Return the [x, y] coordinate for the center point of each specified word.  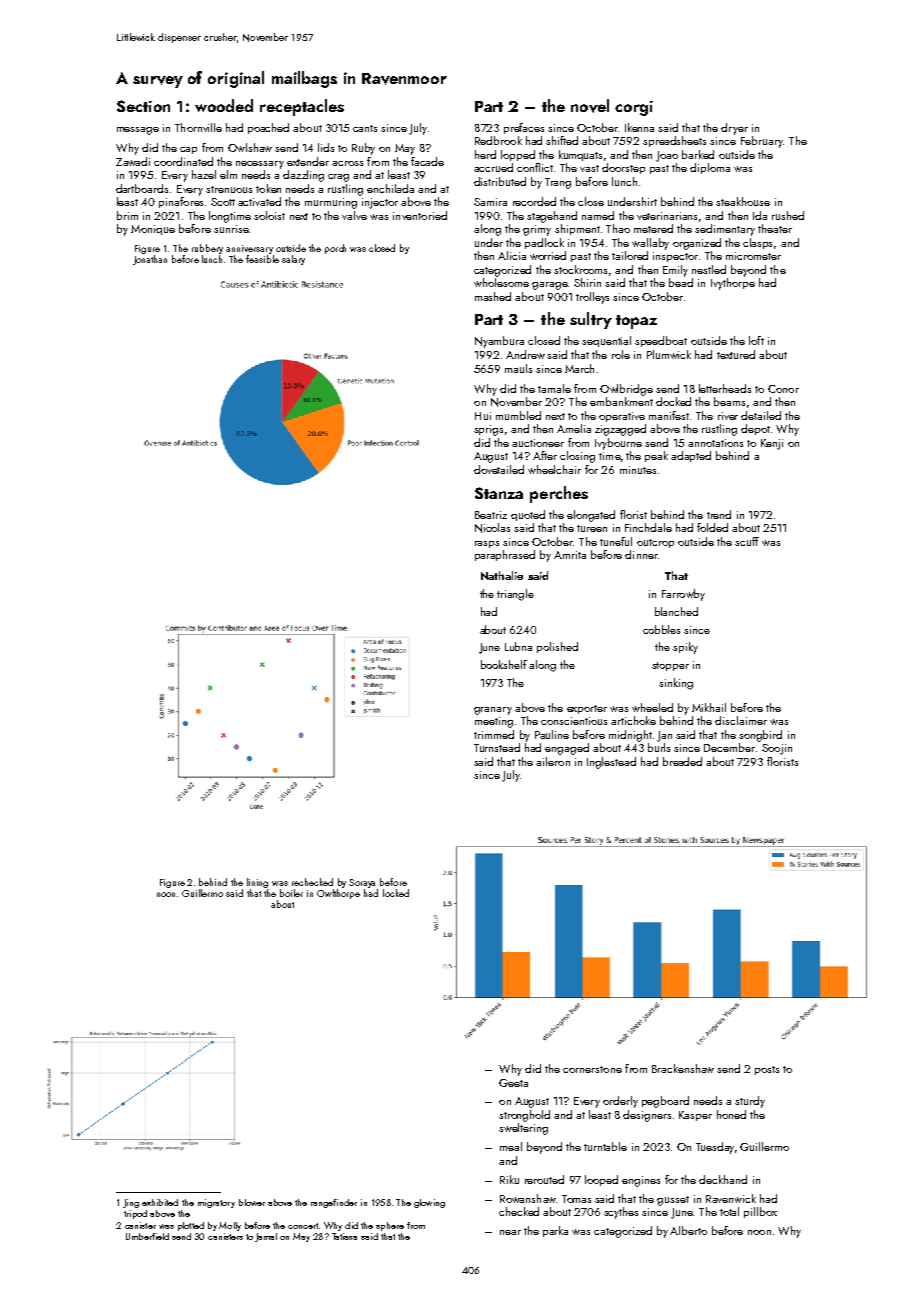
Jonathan [150, 260]
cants [365, 128]
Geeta [513, 1083]
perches [559, 494]
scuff [747, 541]
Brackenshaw [683, 1068]
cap [188, 150]
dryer [734, 129]
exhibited [160, 1202]
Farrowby [683, 595]
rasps [487, 544]
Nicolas [492, 528]
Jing [131, 1203]
